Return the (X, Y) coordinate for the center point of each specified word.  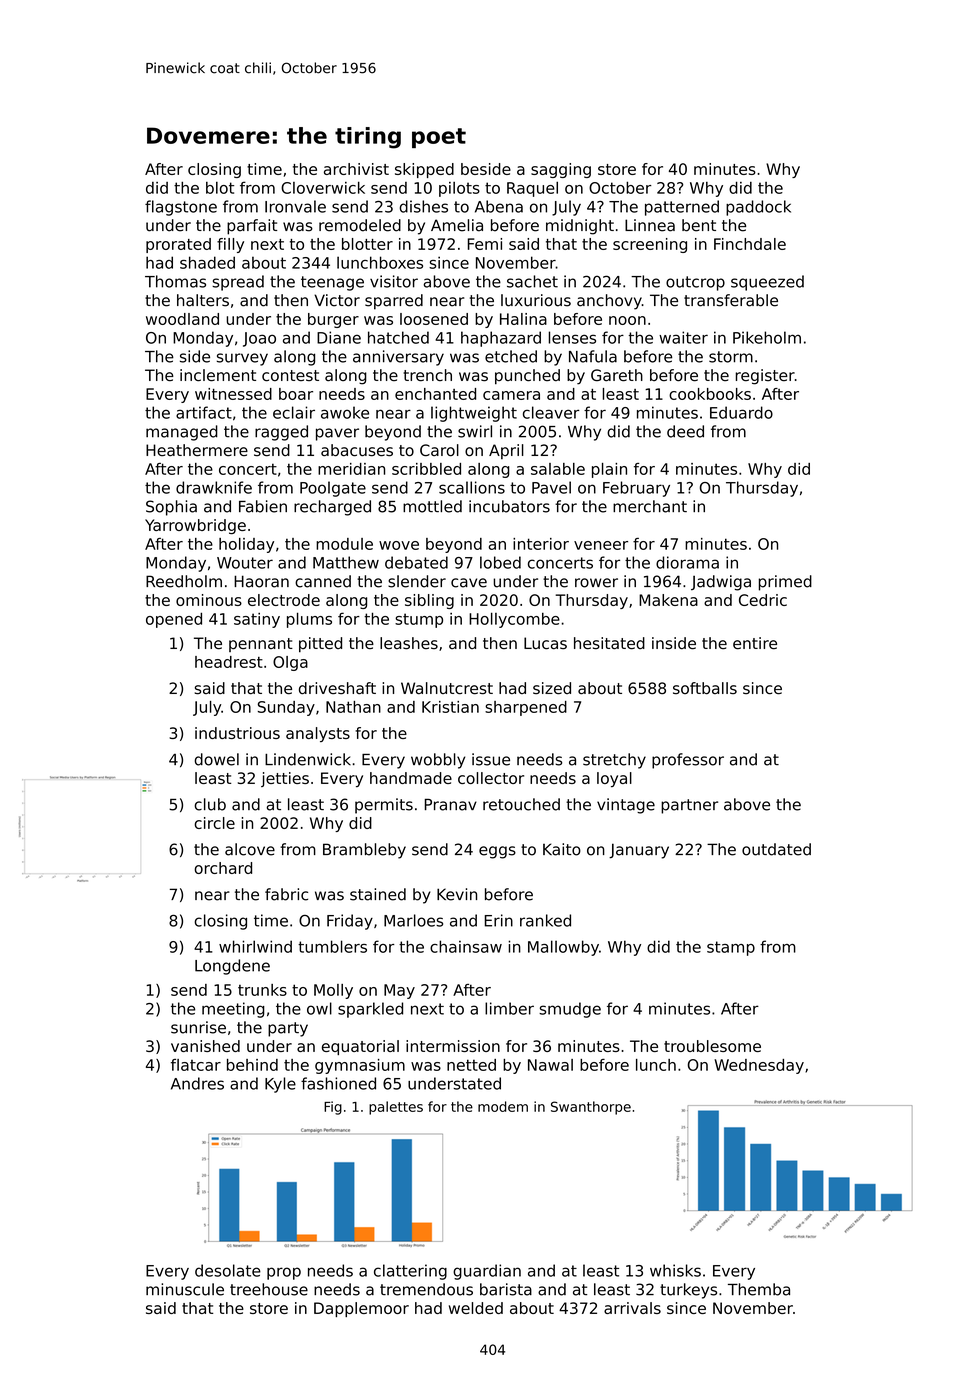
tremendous (426, 1289)
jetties (285, 779)
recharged (332, 508)
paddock (758, 208)
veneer (601, 545)
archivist (356, 169)
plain (609, 470)
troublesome (712, 1046)
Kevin (457, 894)
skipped (424, 170)
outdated (776, 849)
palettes (396, 1108)
